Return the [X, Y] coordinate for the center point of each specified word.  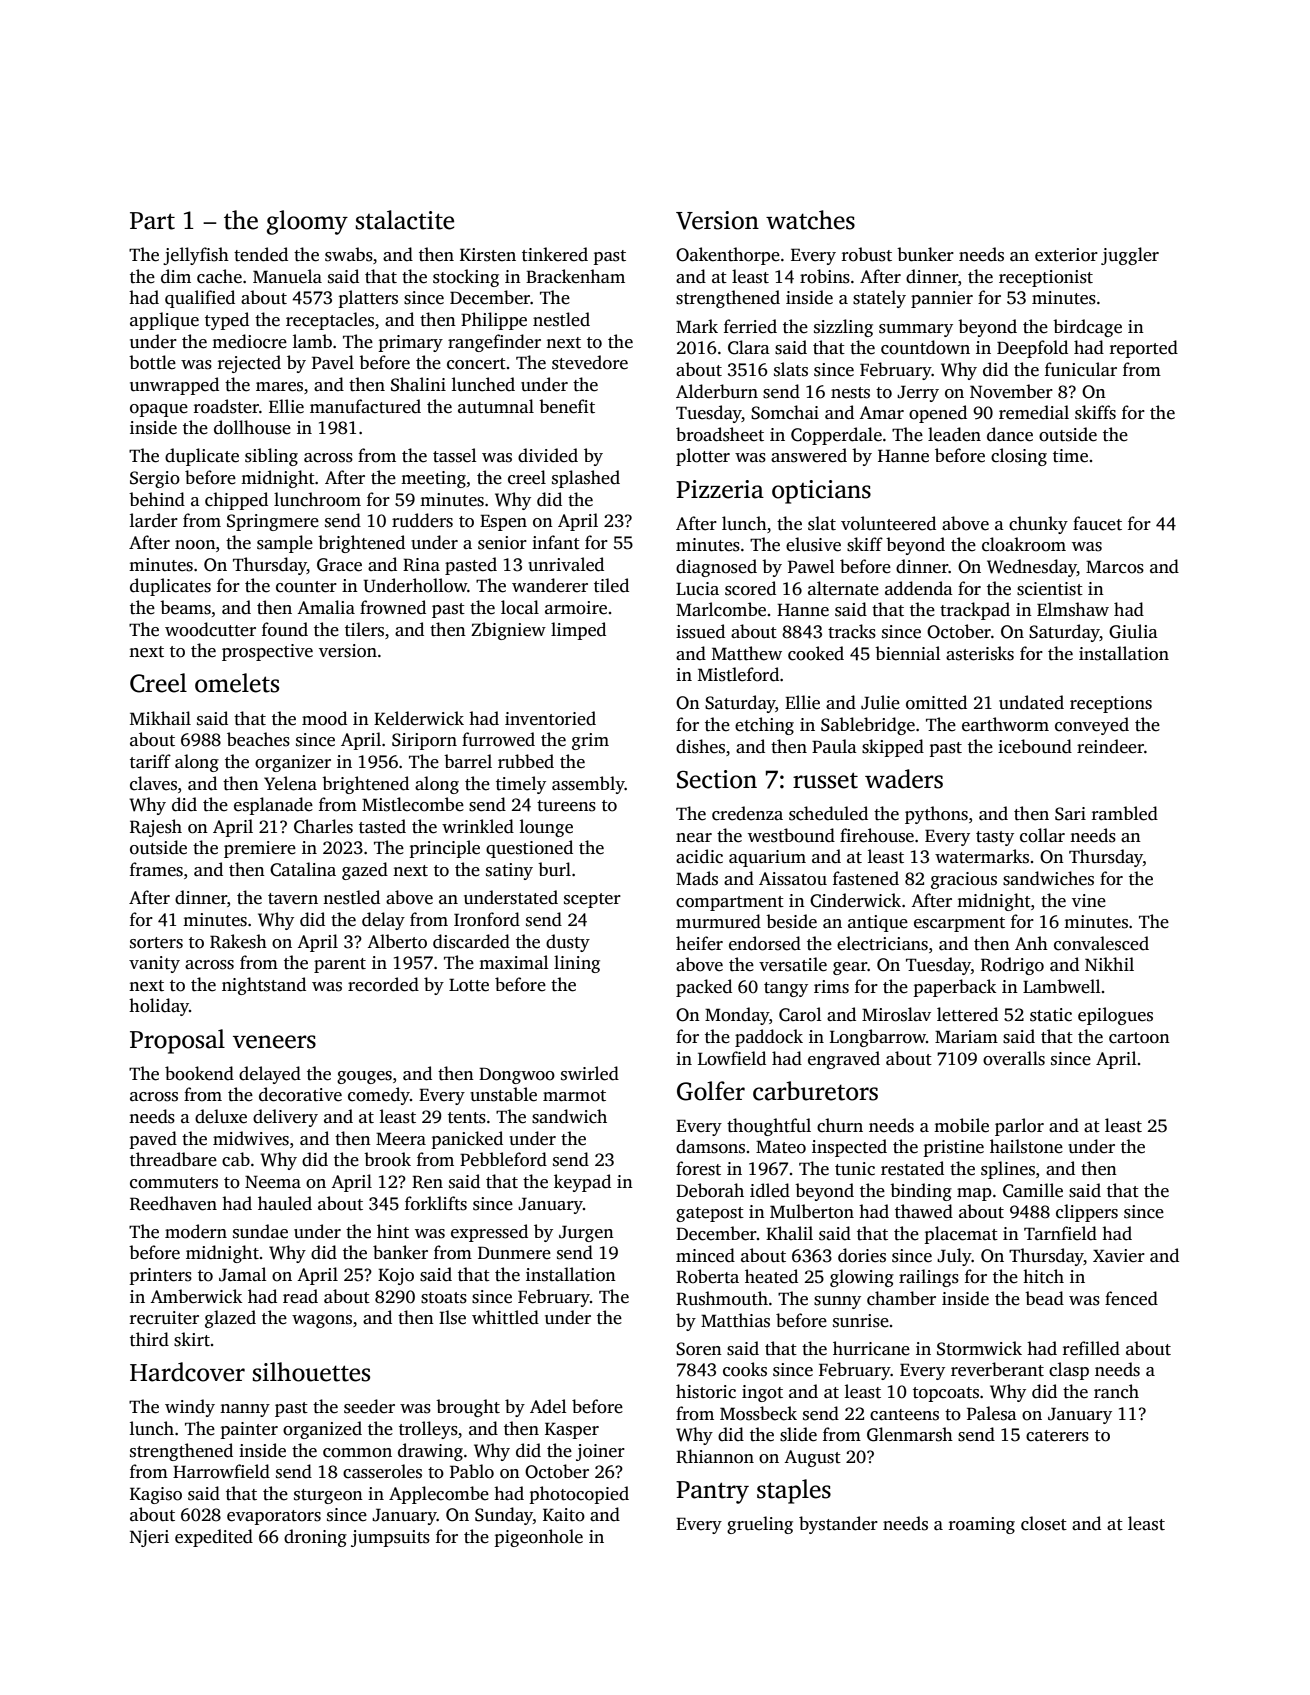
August [812, 1458]
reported [1144, 349]
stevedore [590, 362]
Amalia [326, 607]
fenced [1131, 1298]
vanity [154, 964]
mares [279, 387]
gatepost [710, 1214]
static [1051, 1015]
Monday [737, 1016]
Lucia [697, 589]
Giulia [1133, 631]
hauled [285, 1203]
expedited [214, 1538]
